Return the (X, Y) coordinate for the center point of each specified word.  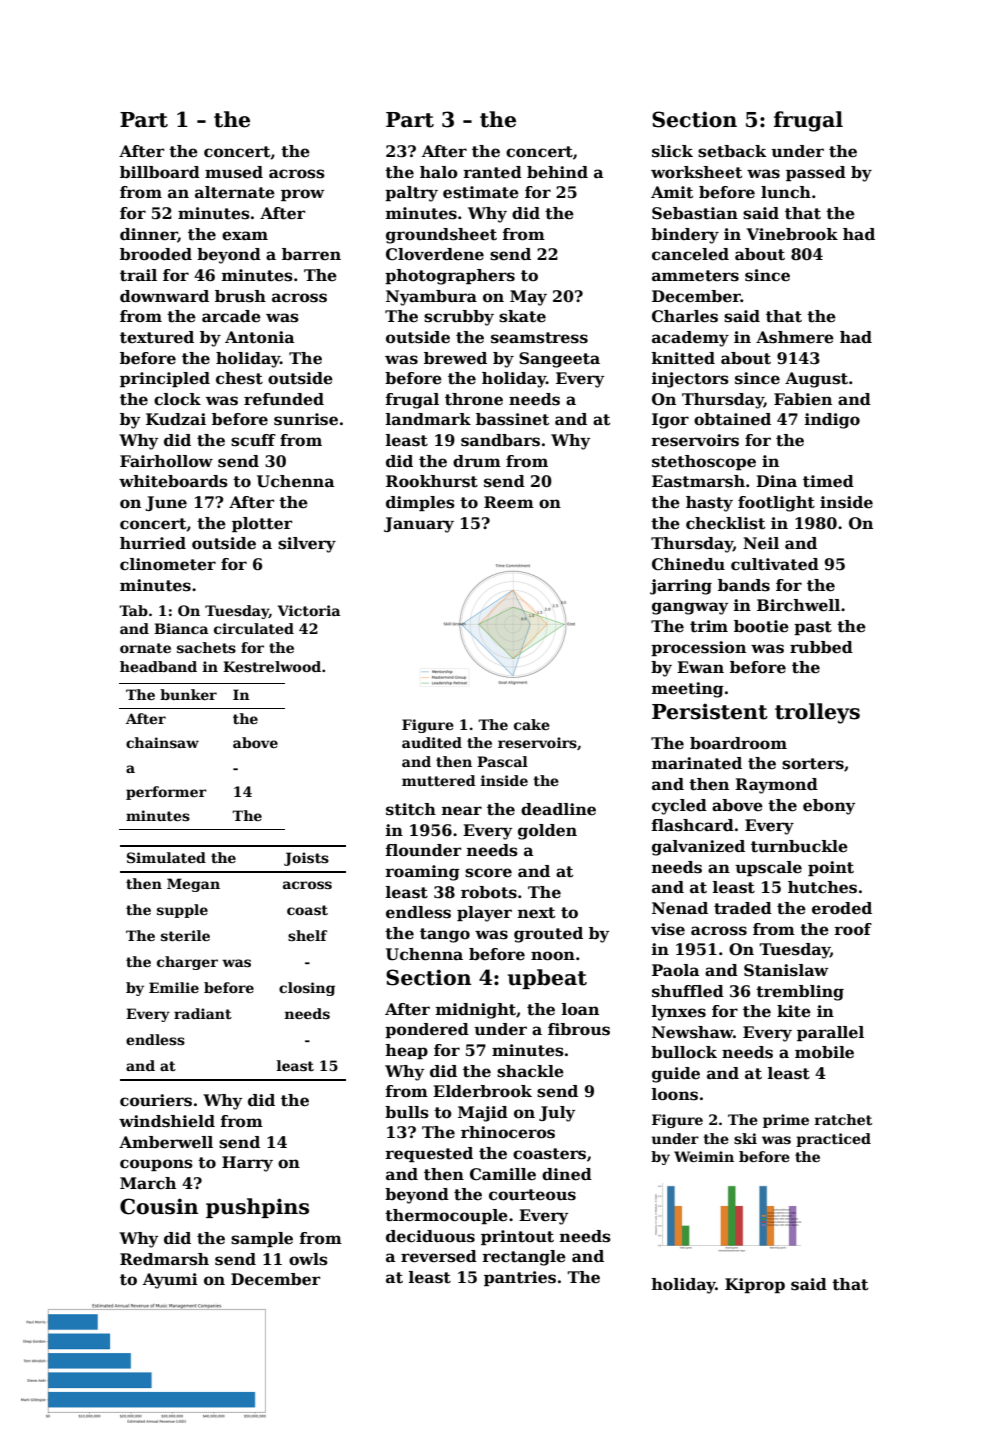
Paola (676, 970)
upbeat (547, 979)
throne (474, 399)
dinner (149, 235)
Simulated (166, 857)
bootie (761, 626)
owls (308, 1259)
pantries (520, 1278)
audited (432, 742)
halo (439, 172)
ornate (145, 648)
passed (816, 173)
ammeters (695, 276)
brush (240, 296)
